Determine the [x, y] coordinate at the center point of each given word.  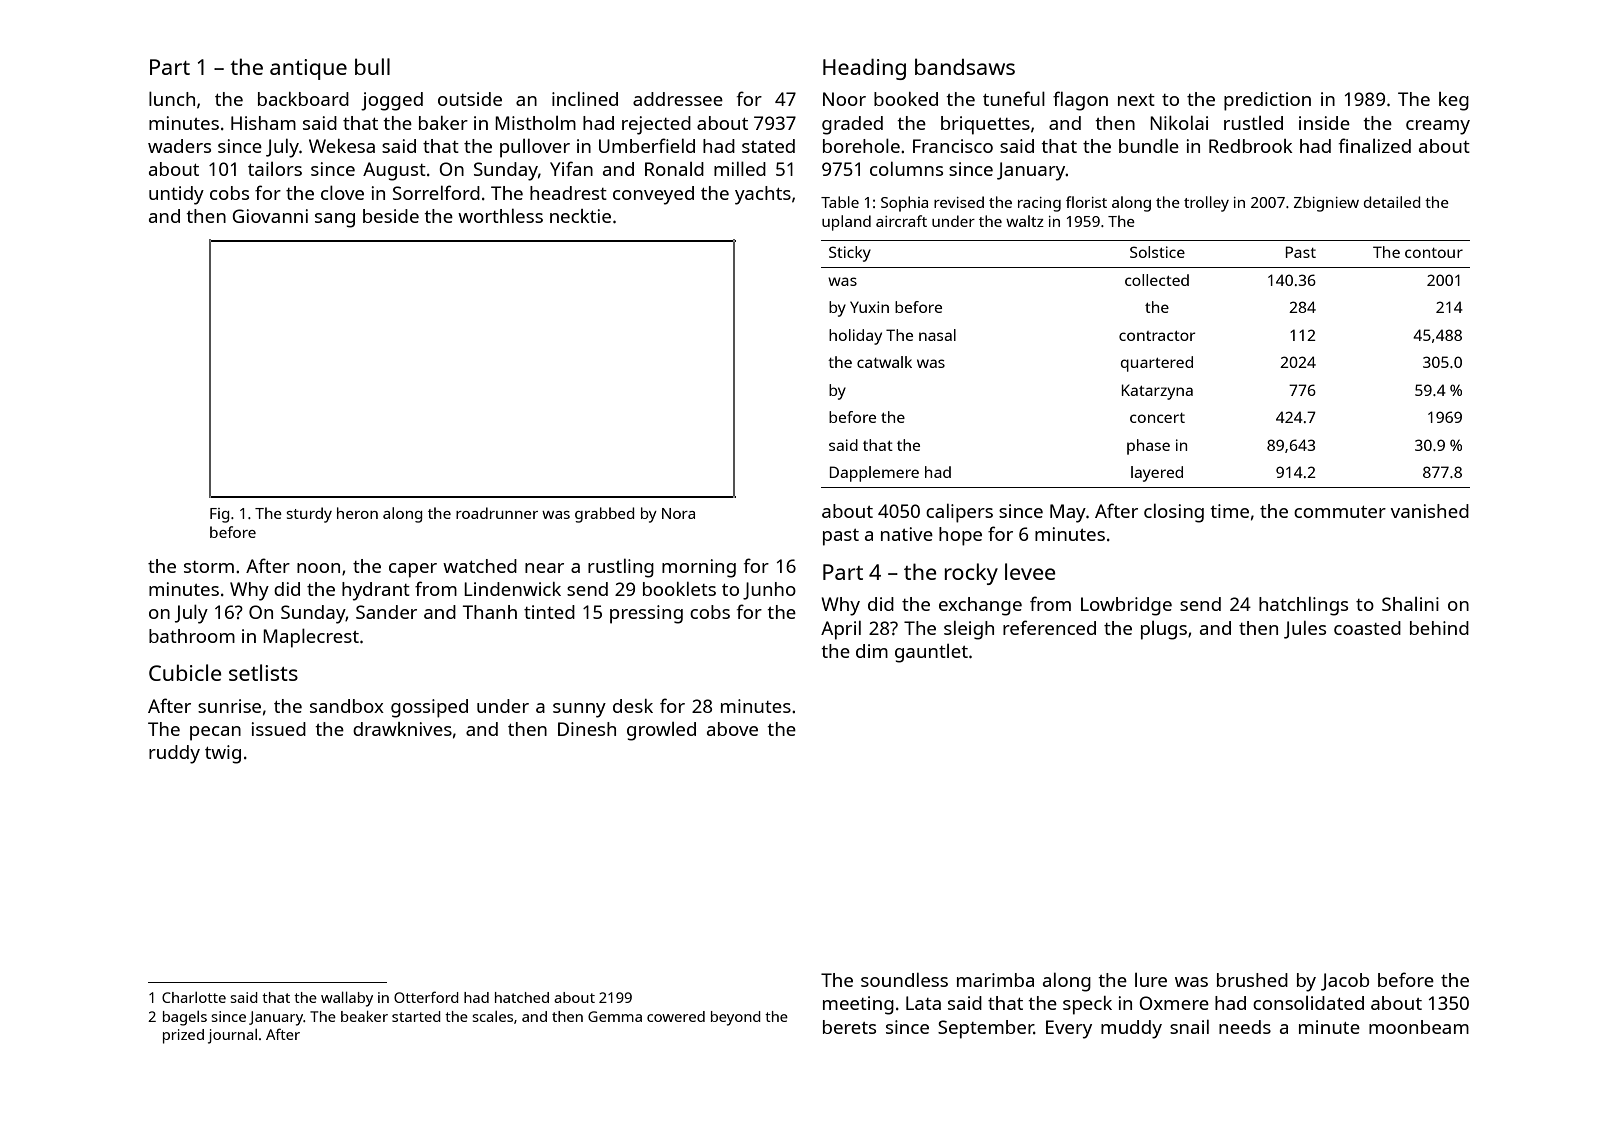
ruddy [174, 754]
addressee [678, 99]
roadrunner [497, 513]
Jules [1305, 630]
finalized [1375, 145]
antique [308, 69]
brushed [1252, 980]
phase [1148, 447]
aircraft [901, 221]
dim [872, 651]
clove [342, 192]
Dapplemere [874, 474]
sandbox [347, 706]
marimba [995, 980]
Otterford [426, 997]
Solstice [1157, 252]
